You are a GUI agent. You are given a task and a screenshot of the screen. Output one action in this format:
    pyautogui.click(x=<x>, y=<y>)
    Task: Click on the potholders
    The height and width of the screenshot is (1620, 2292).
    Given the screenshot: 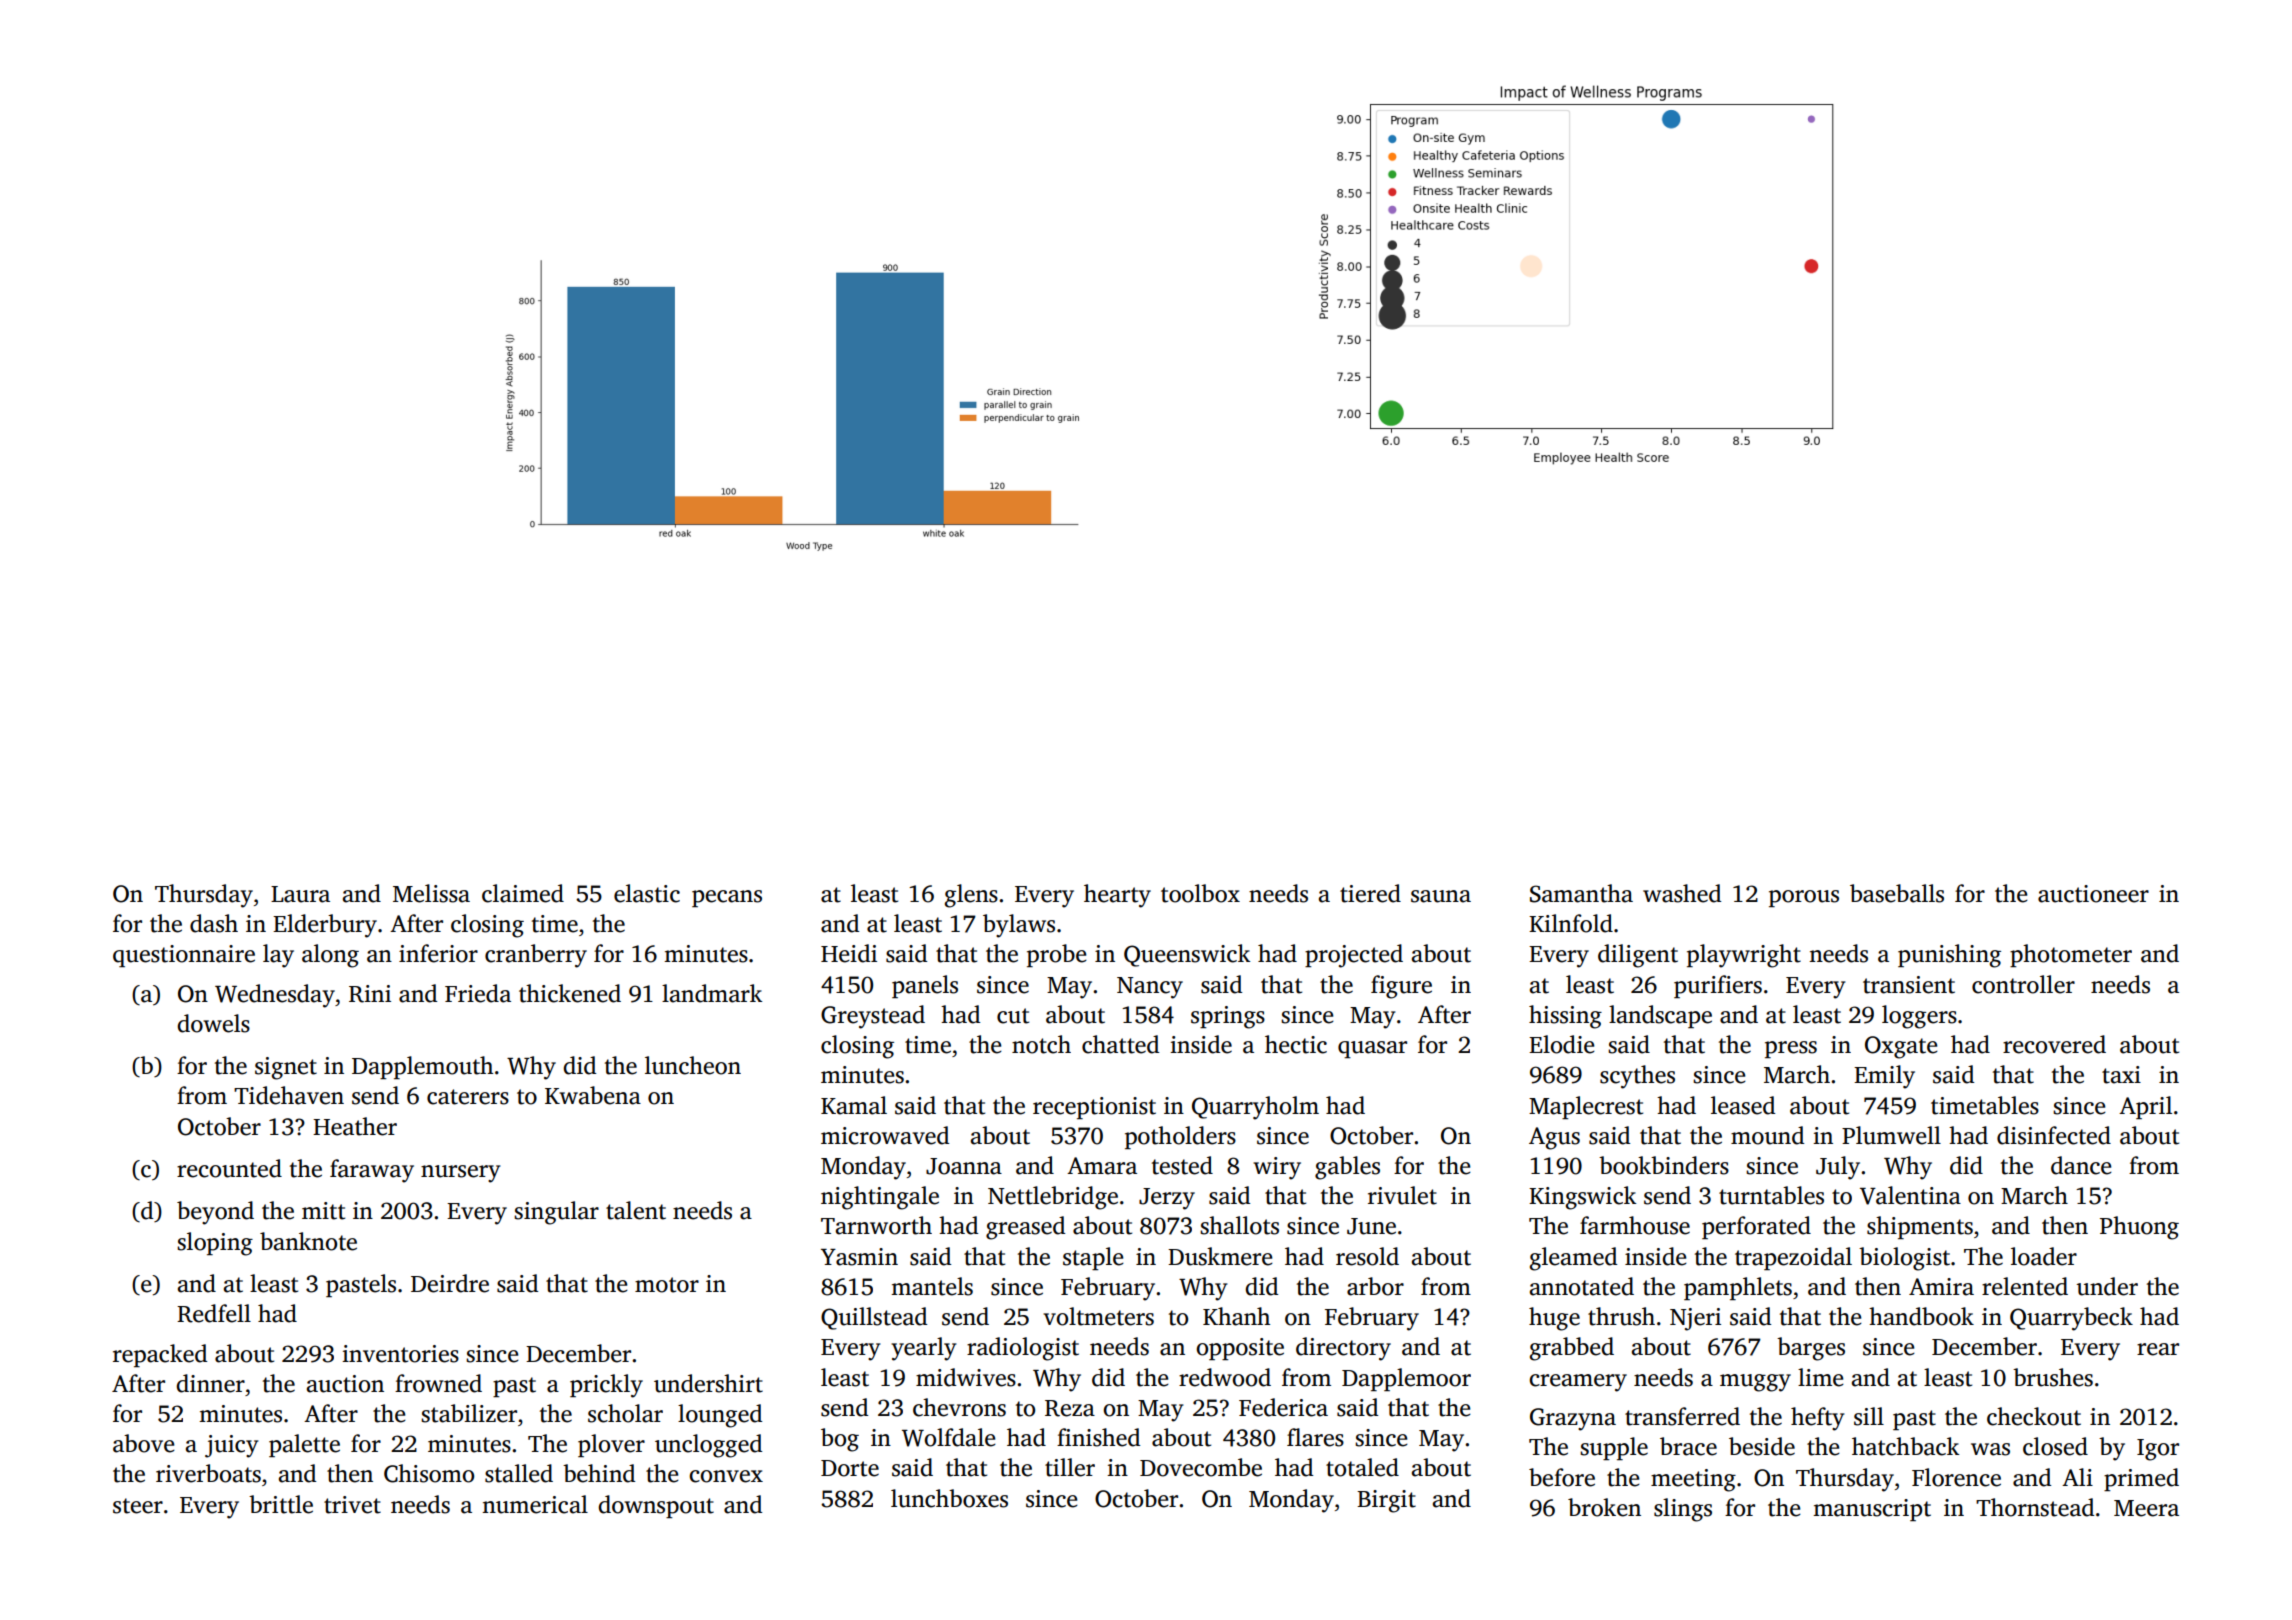 What is the action you would take?
    pyautogui.click(x=1180, y=1137)
